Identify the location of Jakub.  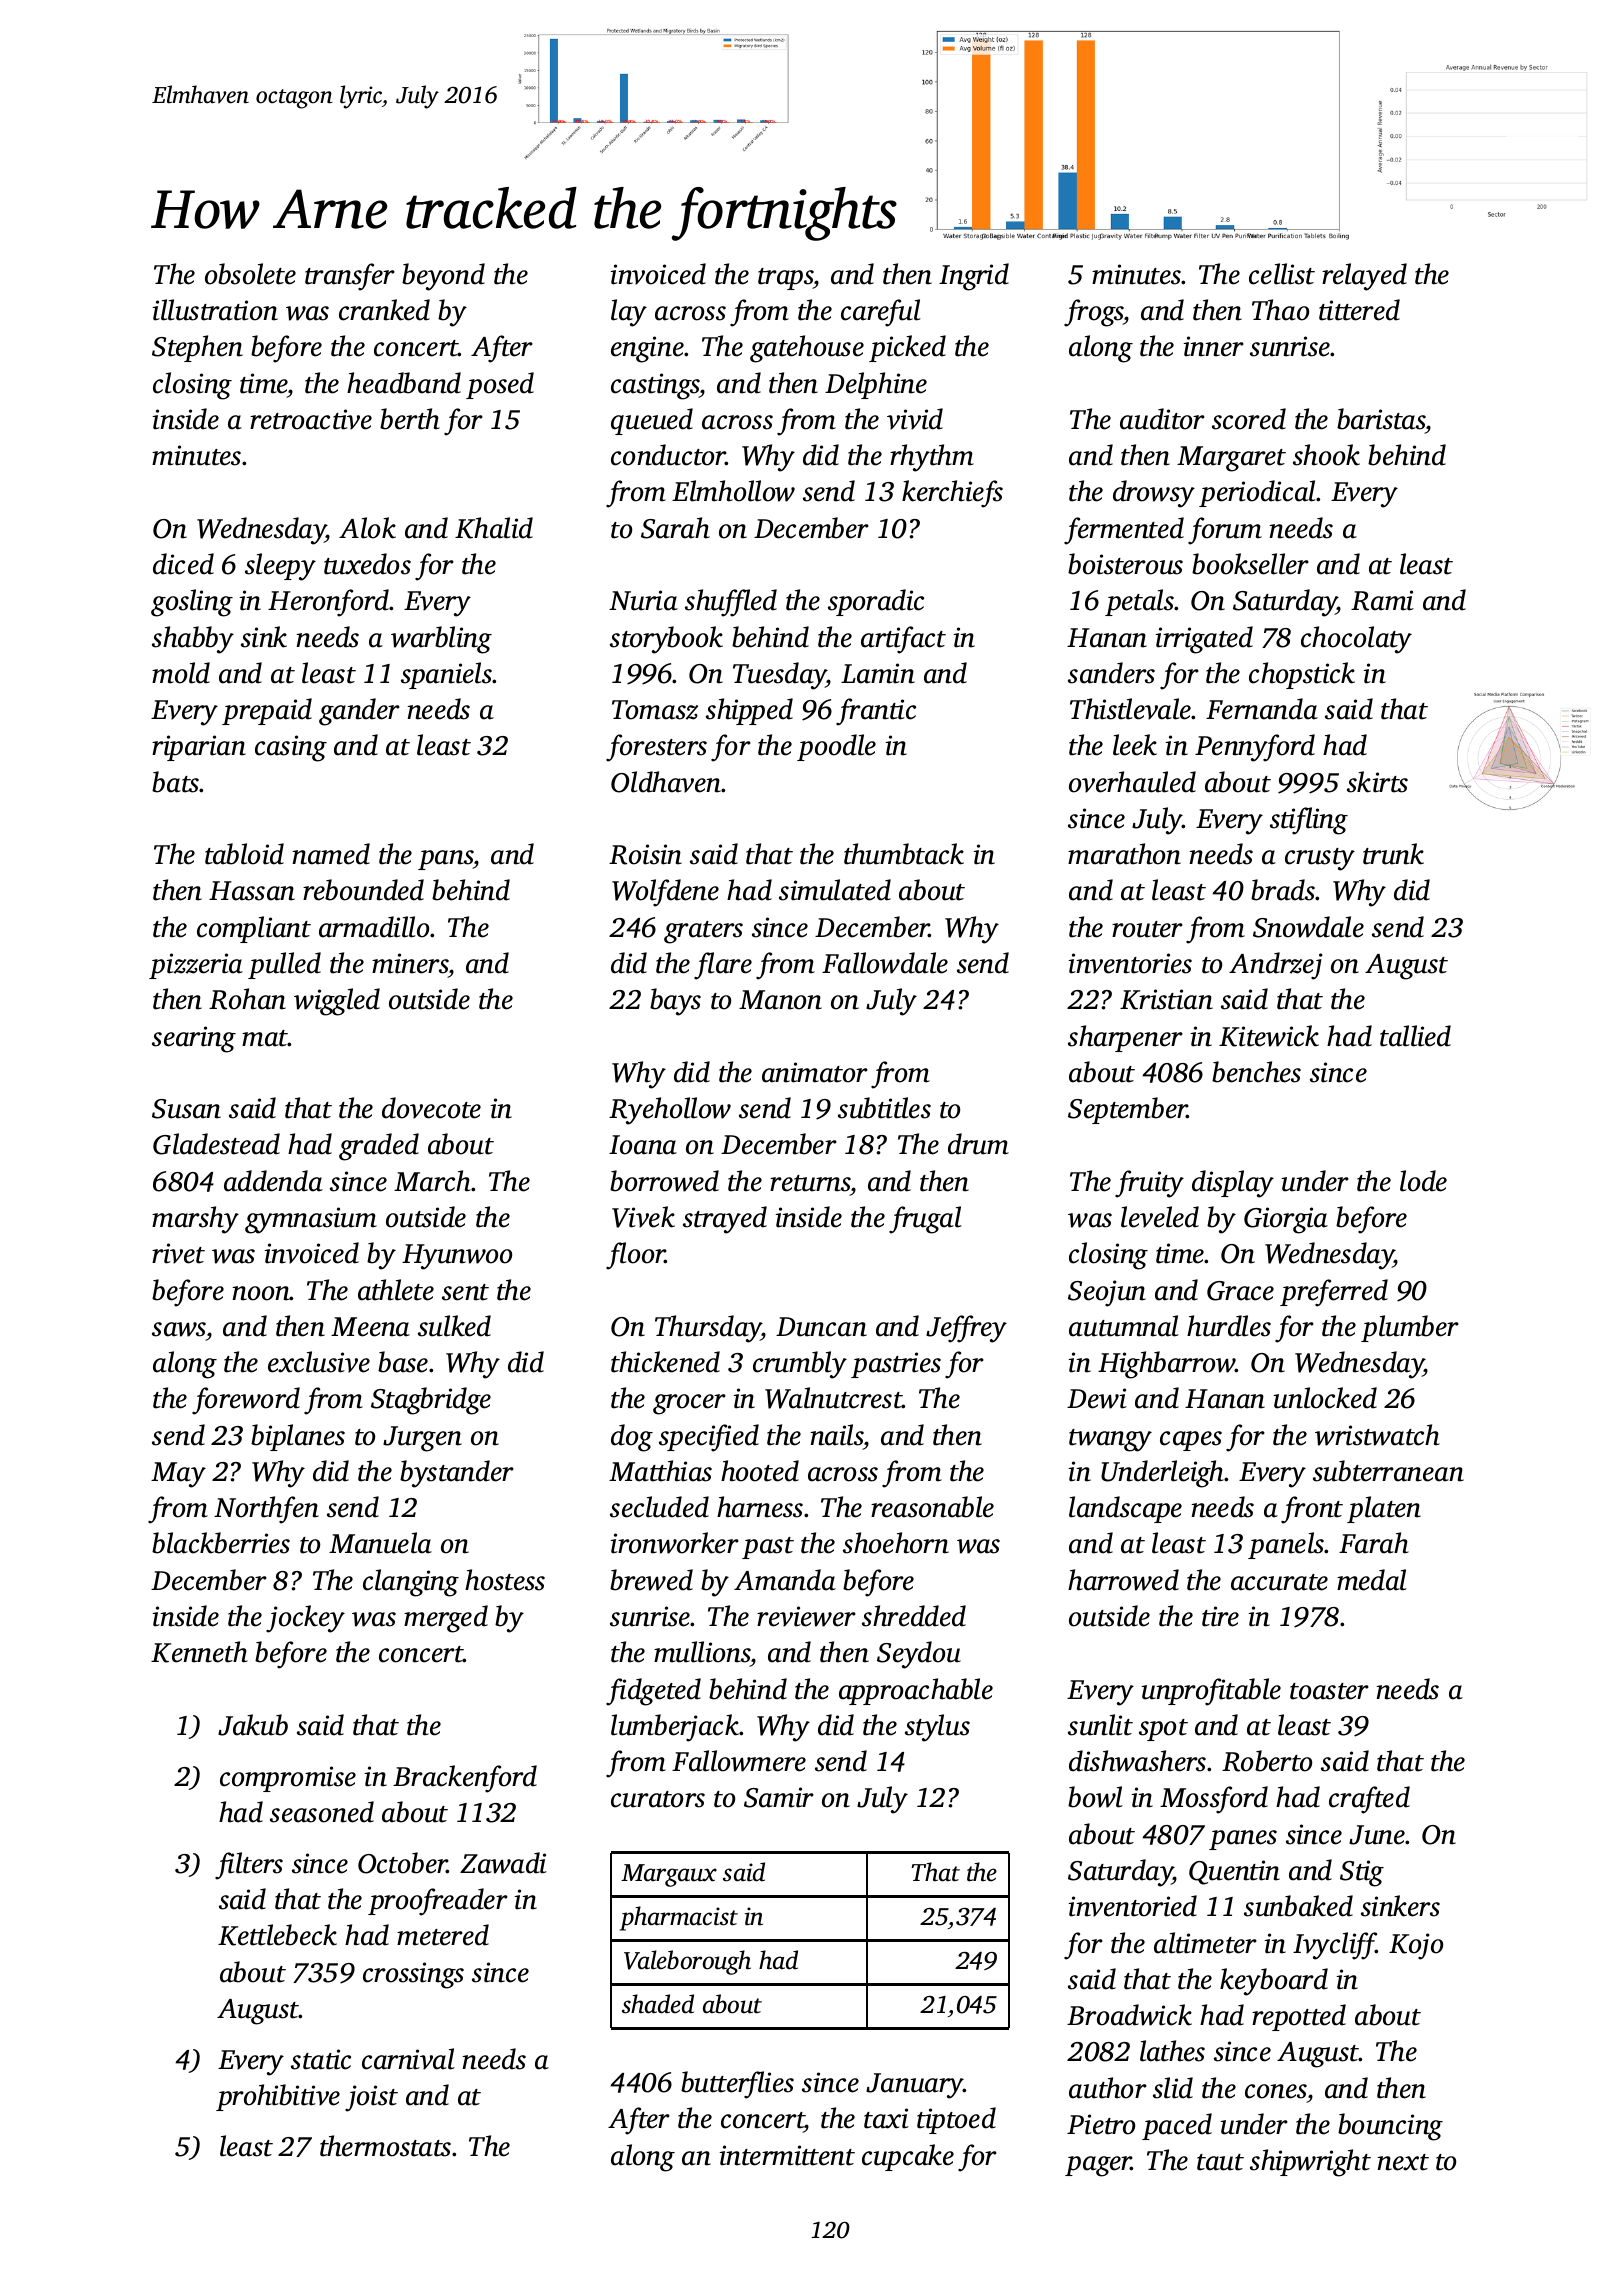
(253, 1725).
